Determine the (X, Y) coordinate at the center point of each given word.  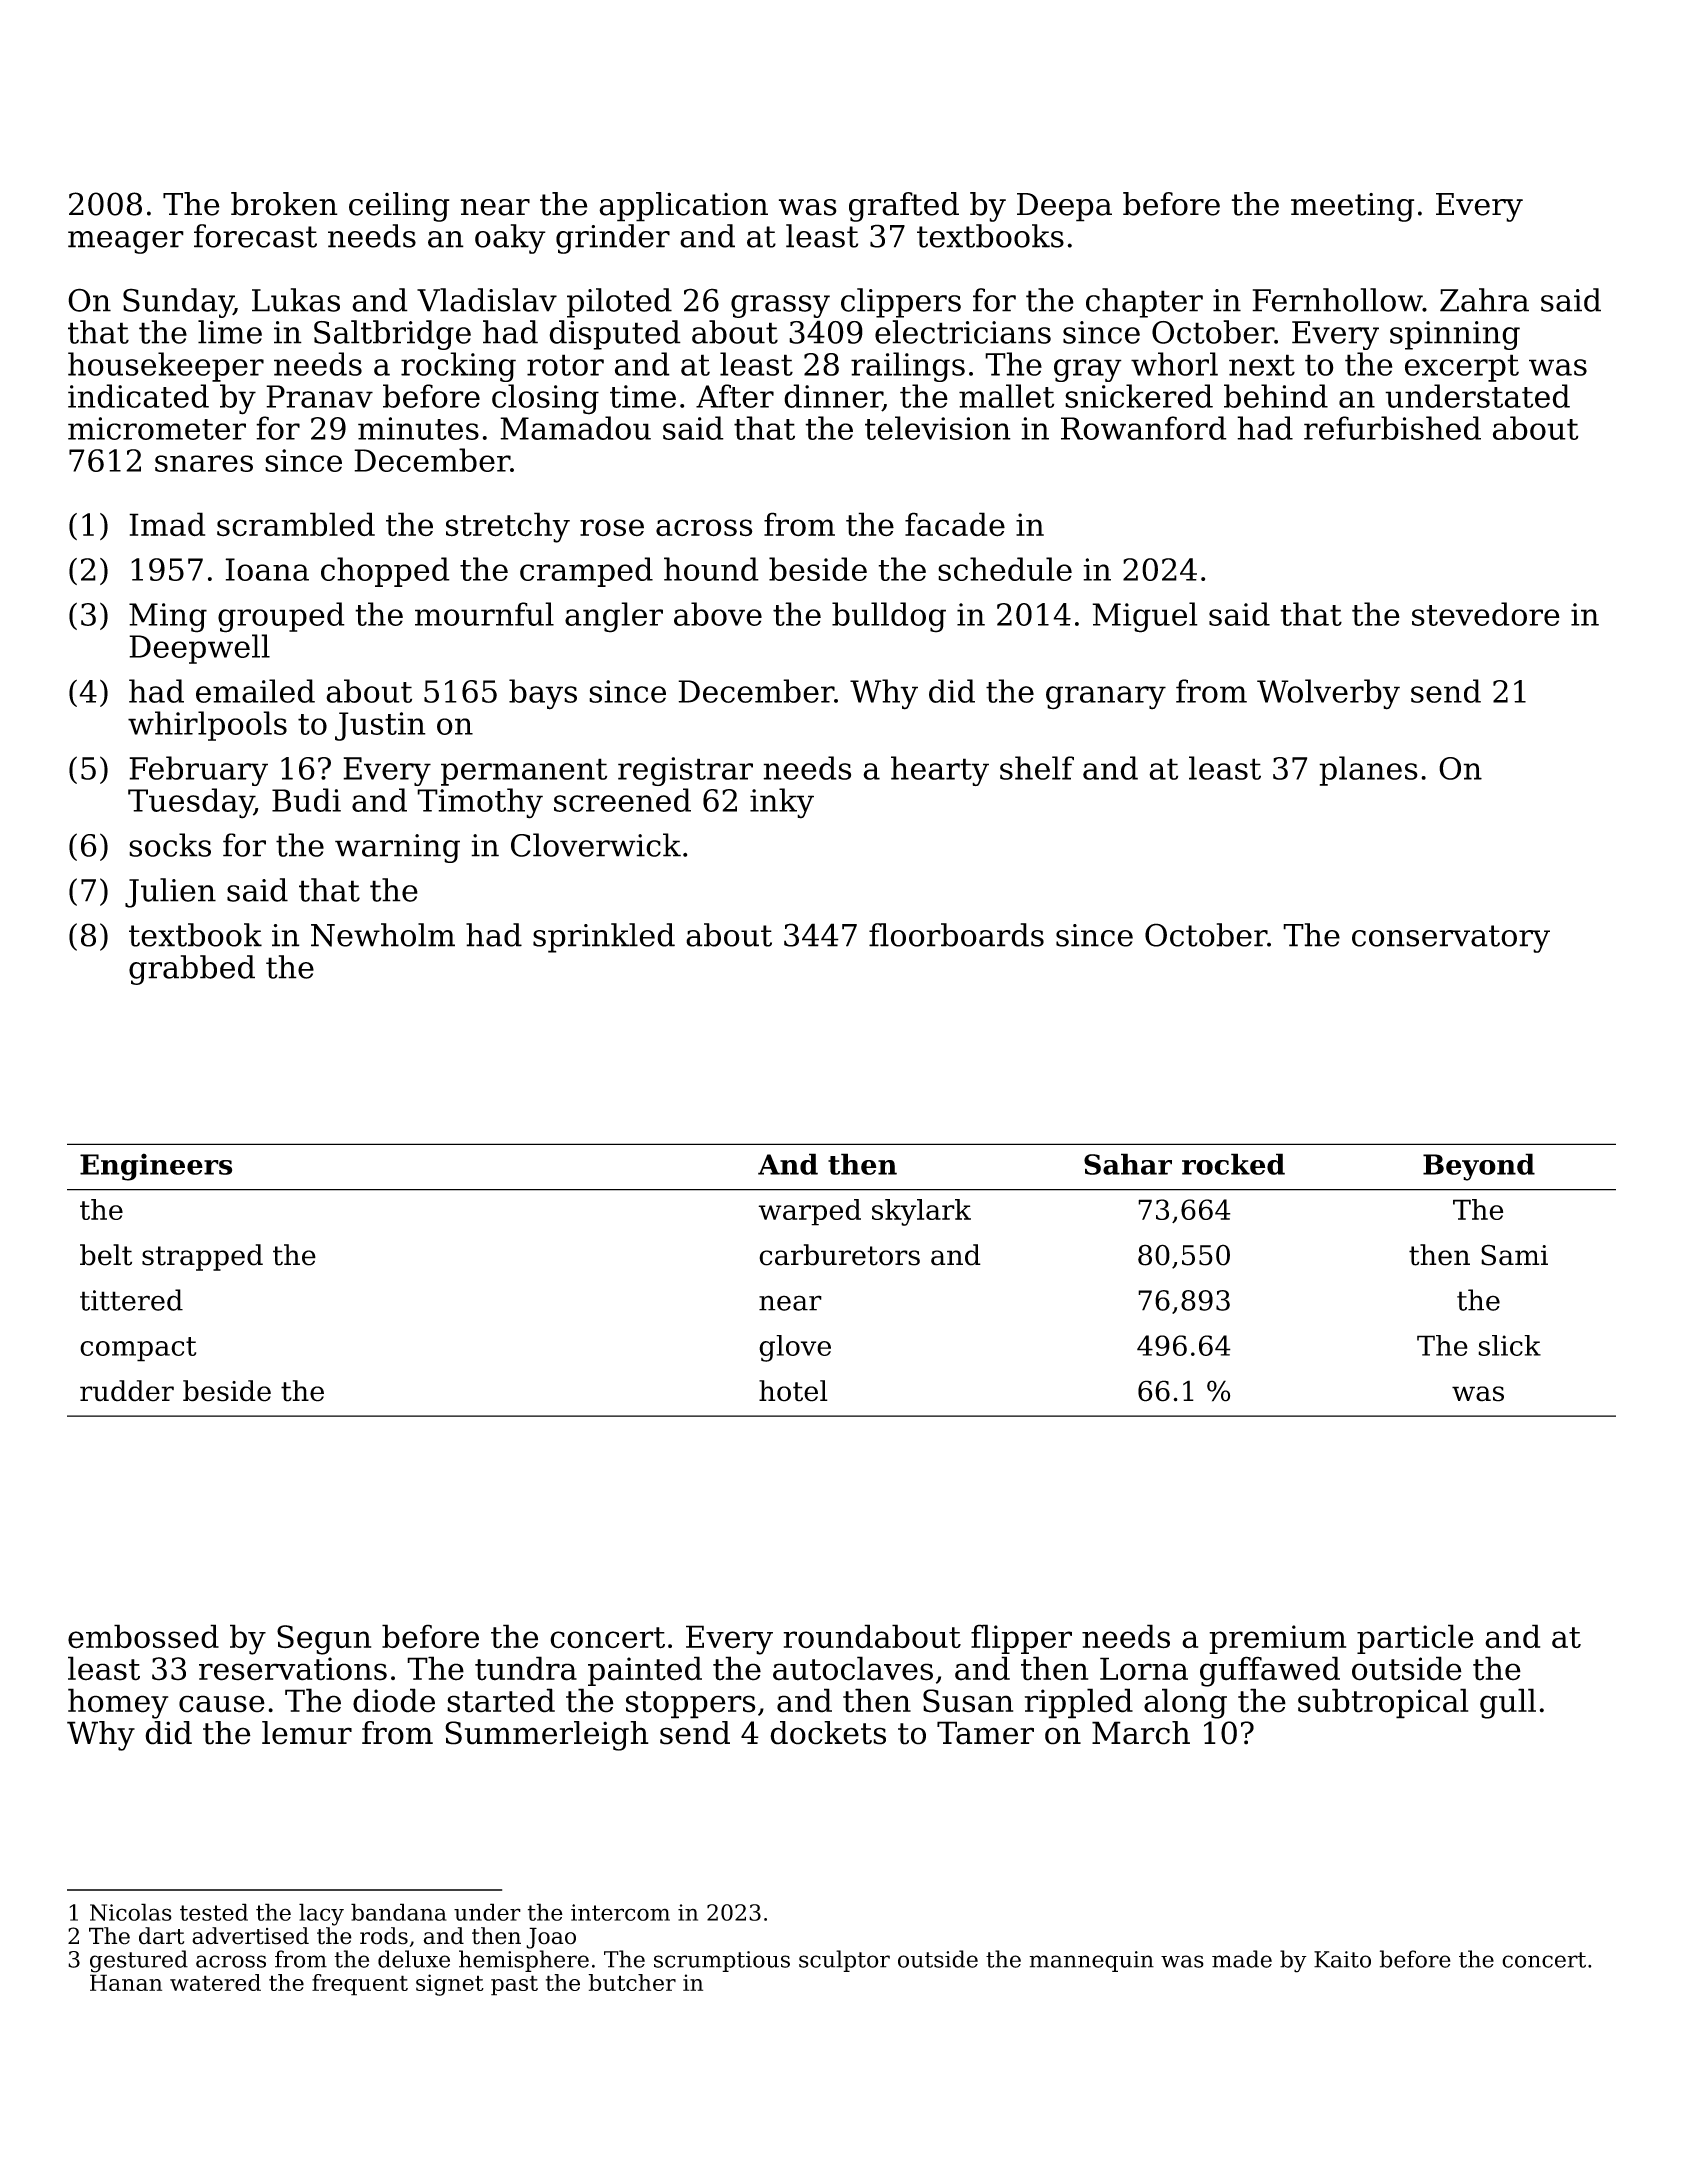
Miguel (1145, 617)
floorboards (956, 935)
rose (612, 528)
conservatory (1451, 939)
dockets (828, 1733)
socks (170, 845)
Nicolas (131, 1912)
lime (230, 332)
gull (1508, 1703)
